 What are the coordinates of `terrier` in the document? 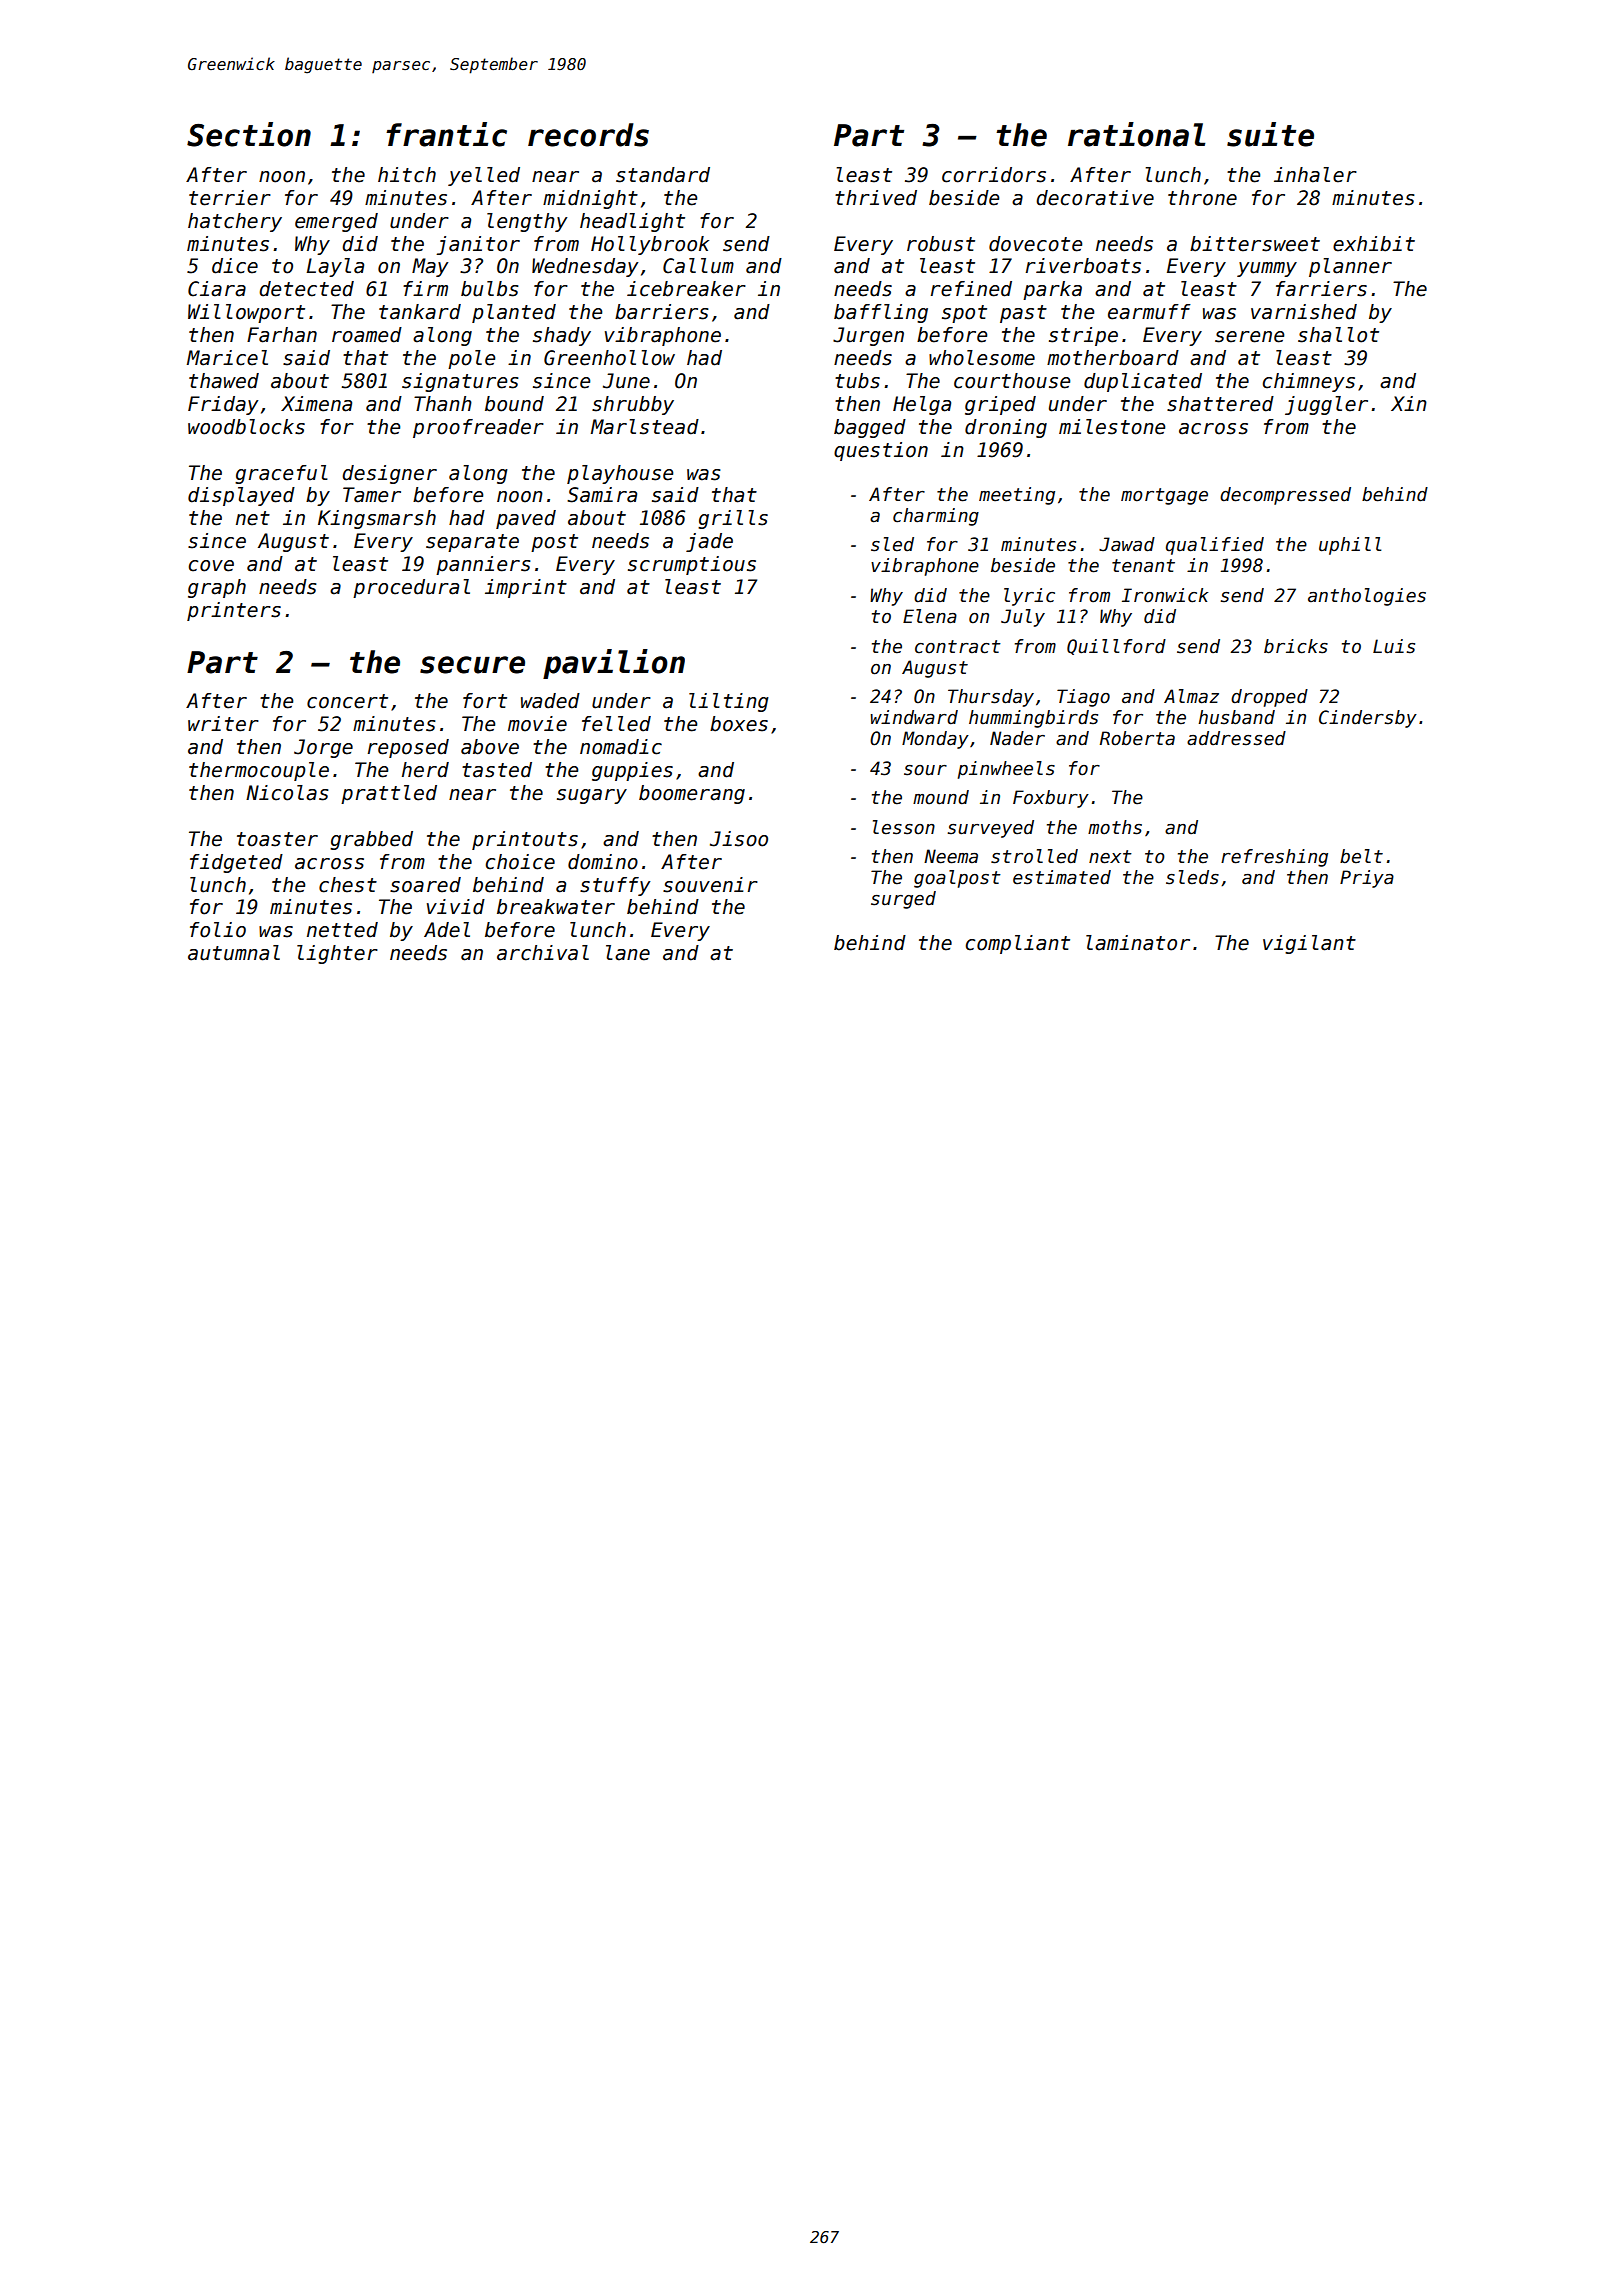 It's located at (230, 198).
